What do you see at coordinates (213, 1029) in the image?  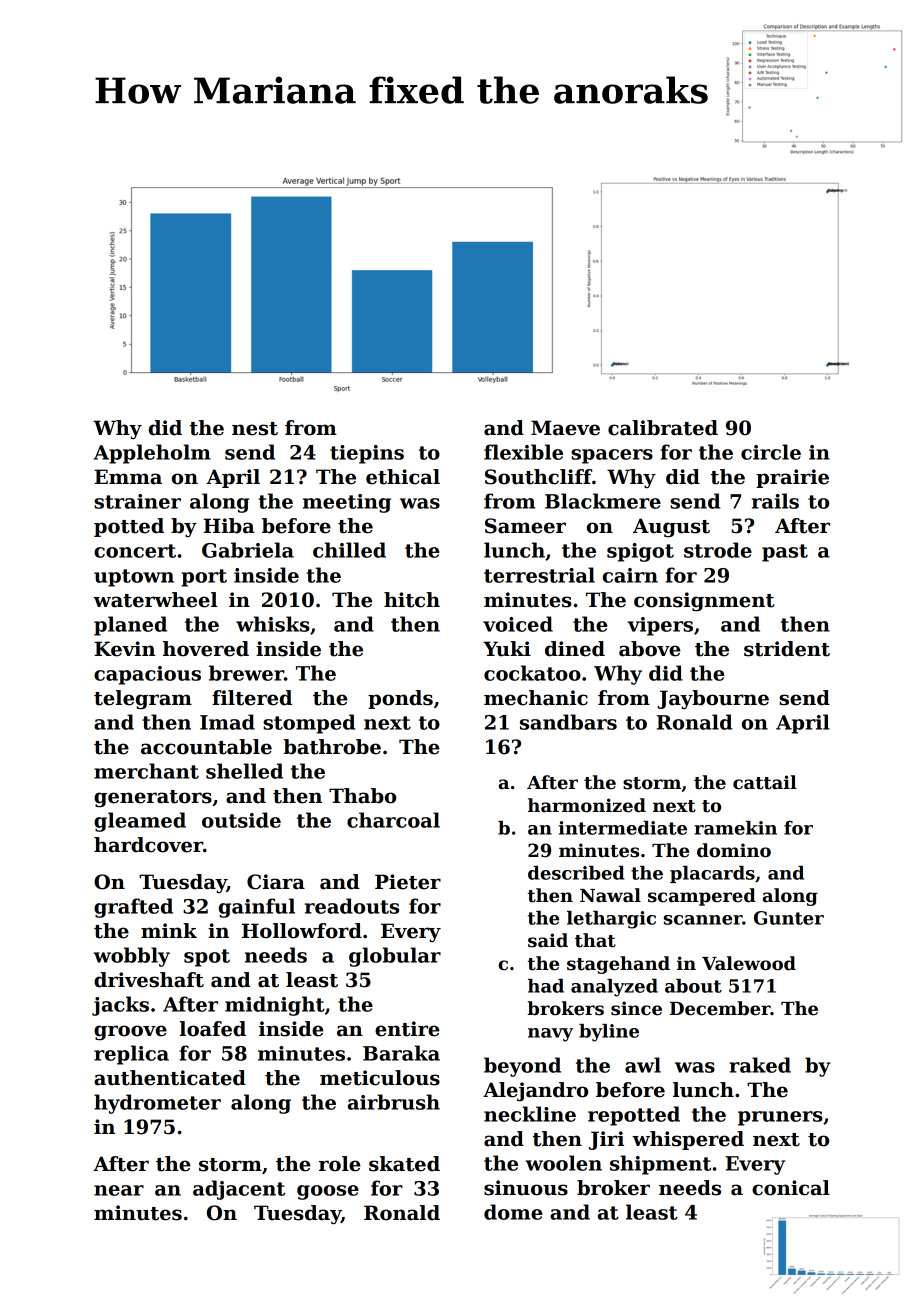 I see `loafed` at bounding box center [213, 1029].
